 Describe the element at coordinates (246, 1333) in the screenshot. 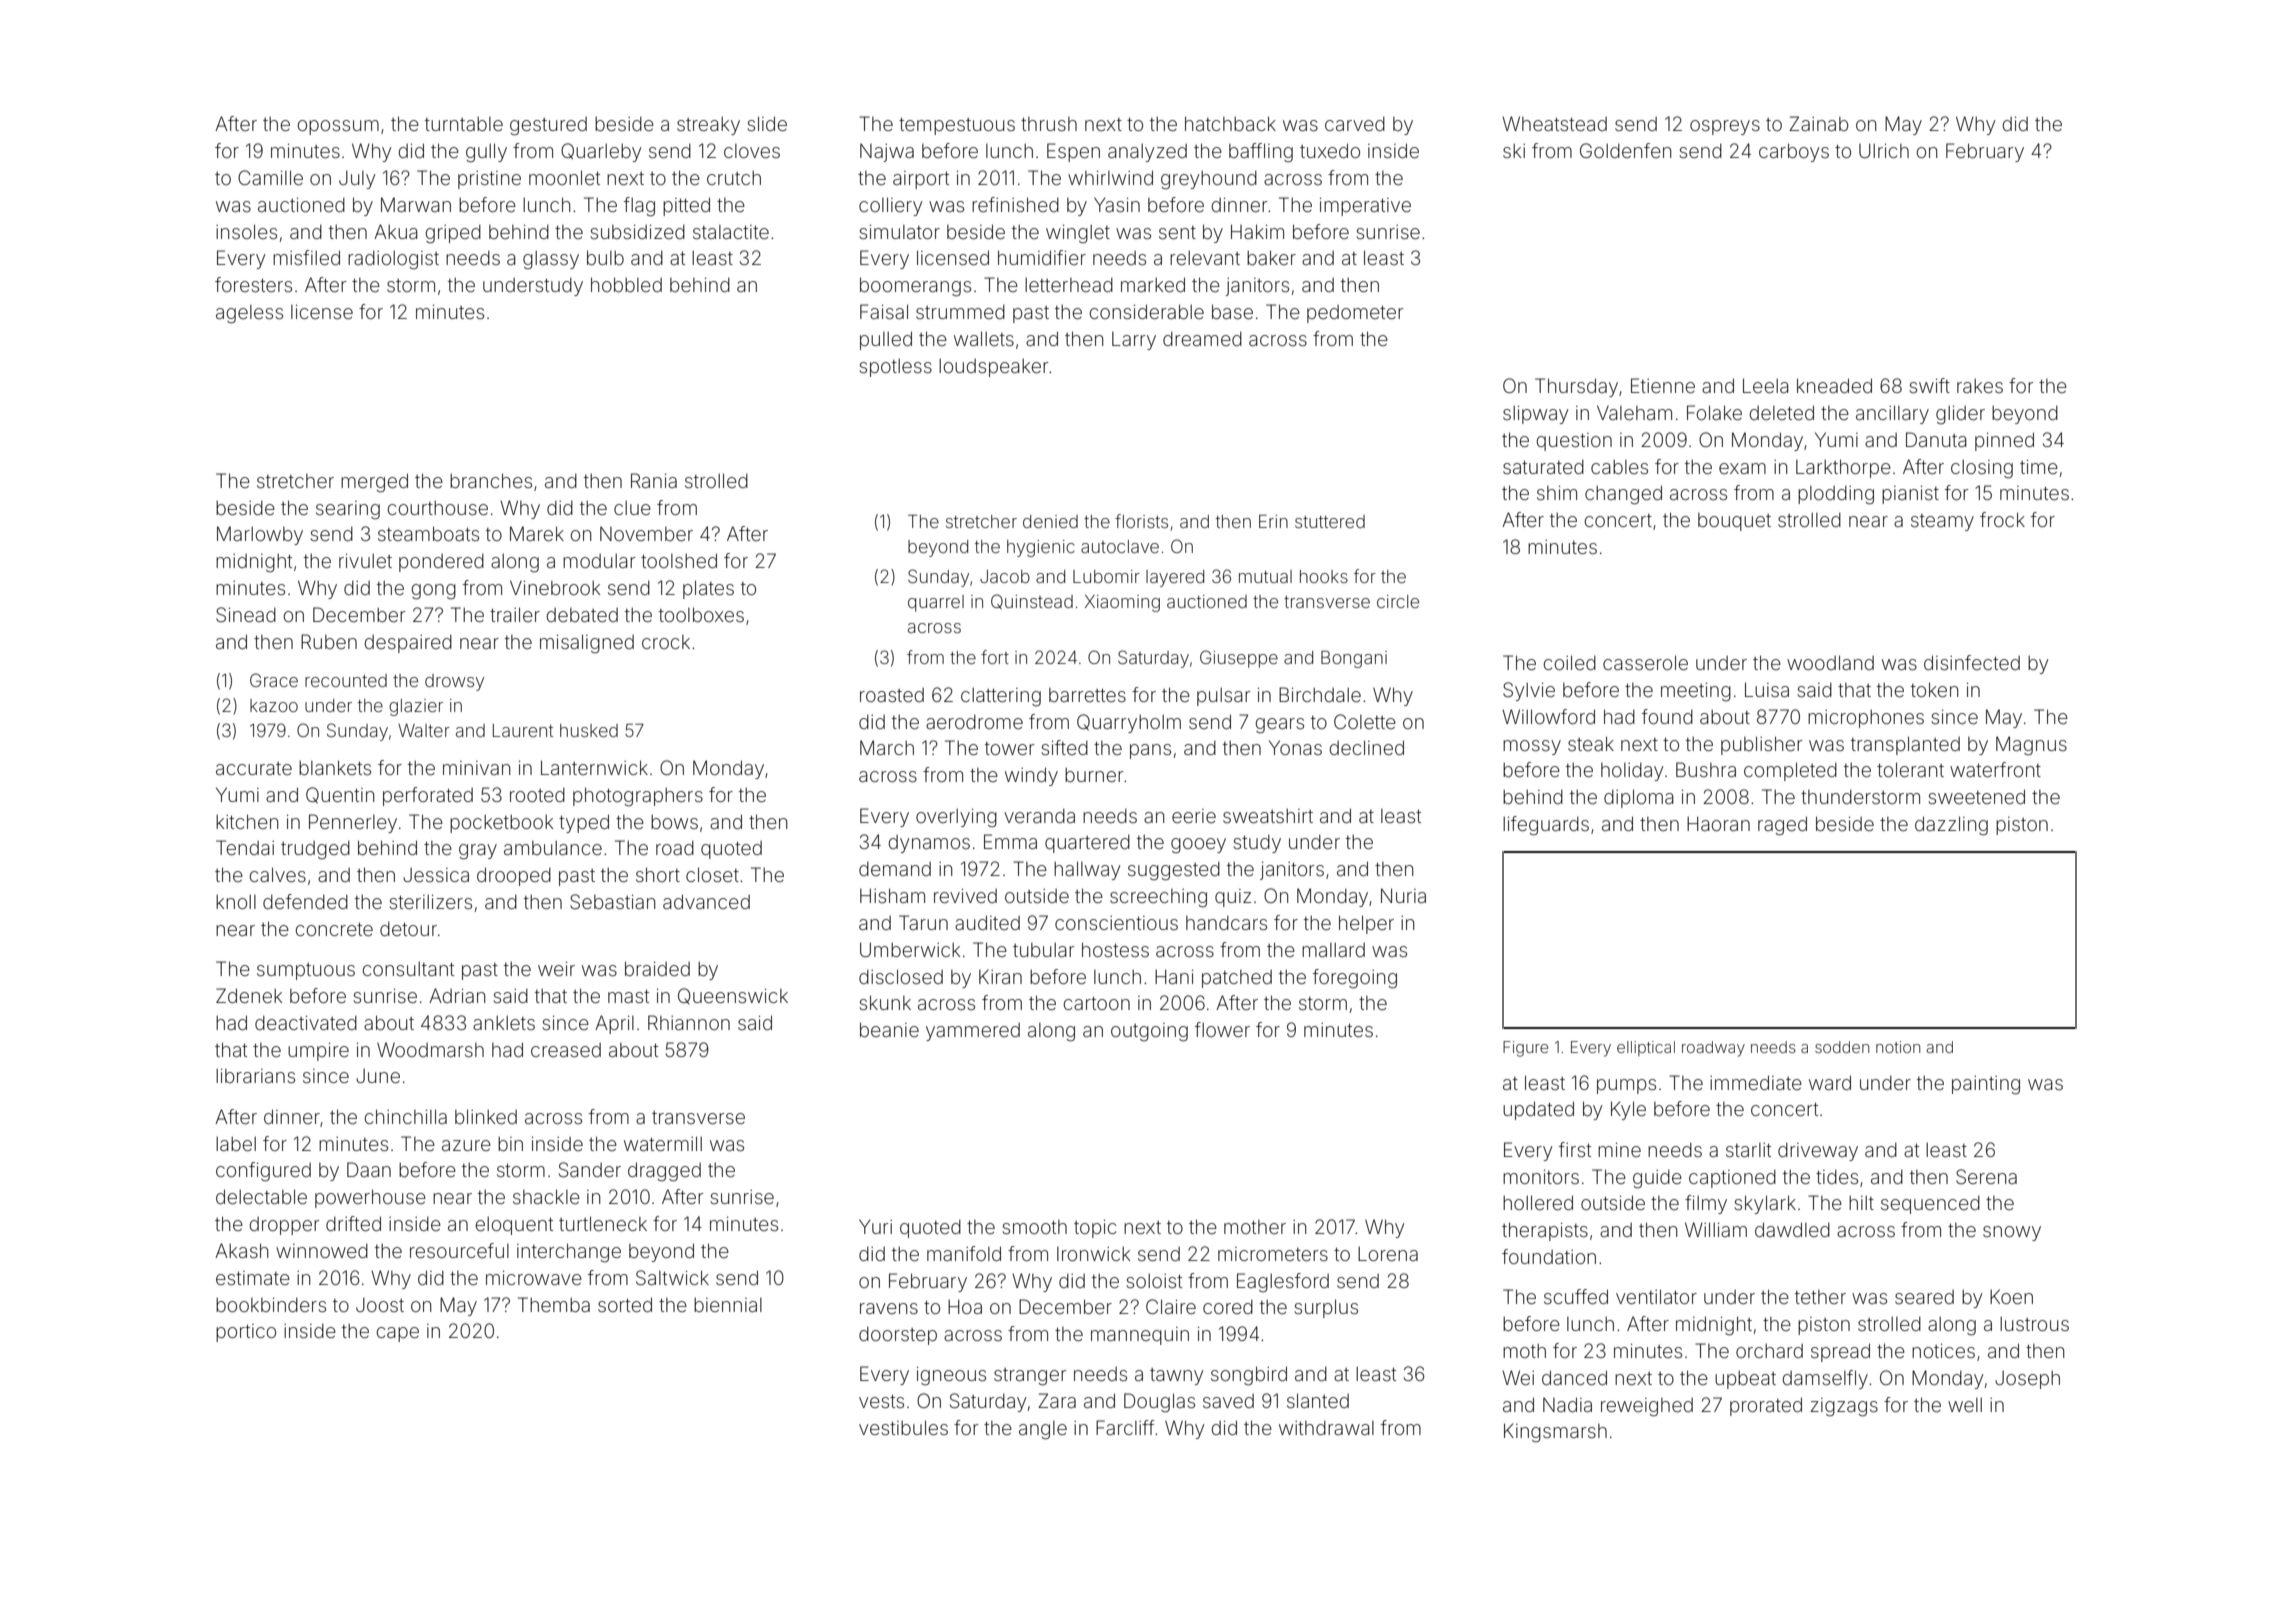

I see `portico` at that location.
